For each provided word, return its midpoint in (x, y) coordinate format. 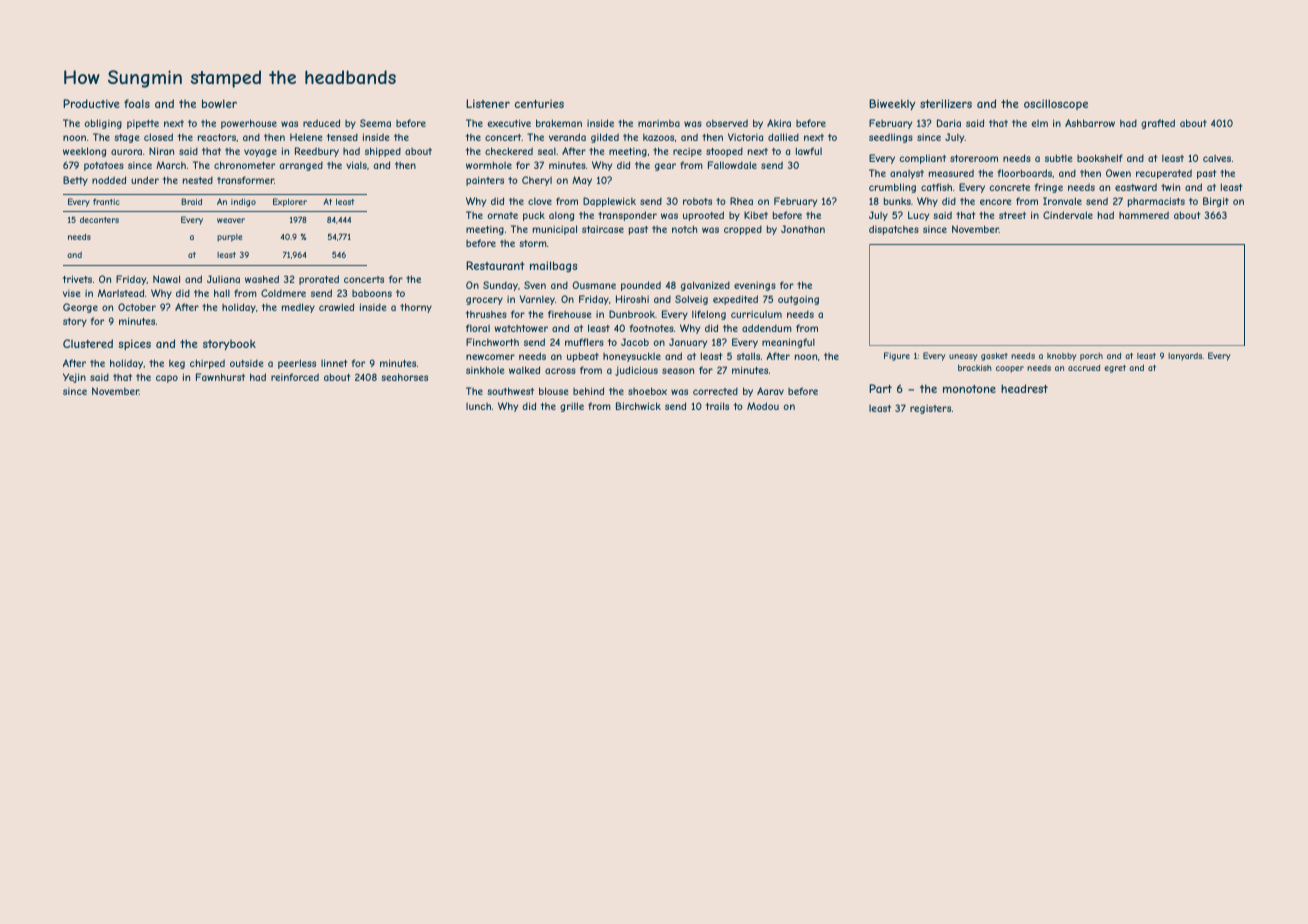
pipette (143, 124)
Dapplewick (609, 202)
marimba (659, 123)
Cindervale (1068, 215)
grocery (484, 301)
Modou (763, 406)
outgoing (798, 300)
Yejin (74, 378)
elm (1039, 123)
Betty (75, 181)
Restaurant (495, 265)
